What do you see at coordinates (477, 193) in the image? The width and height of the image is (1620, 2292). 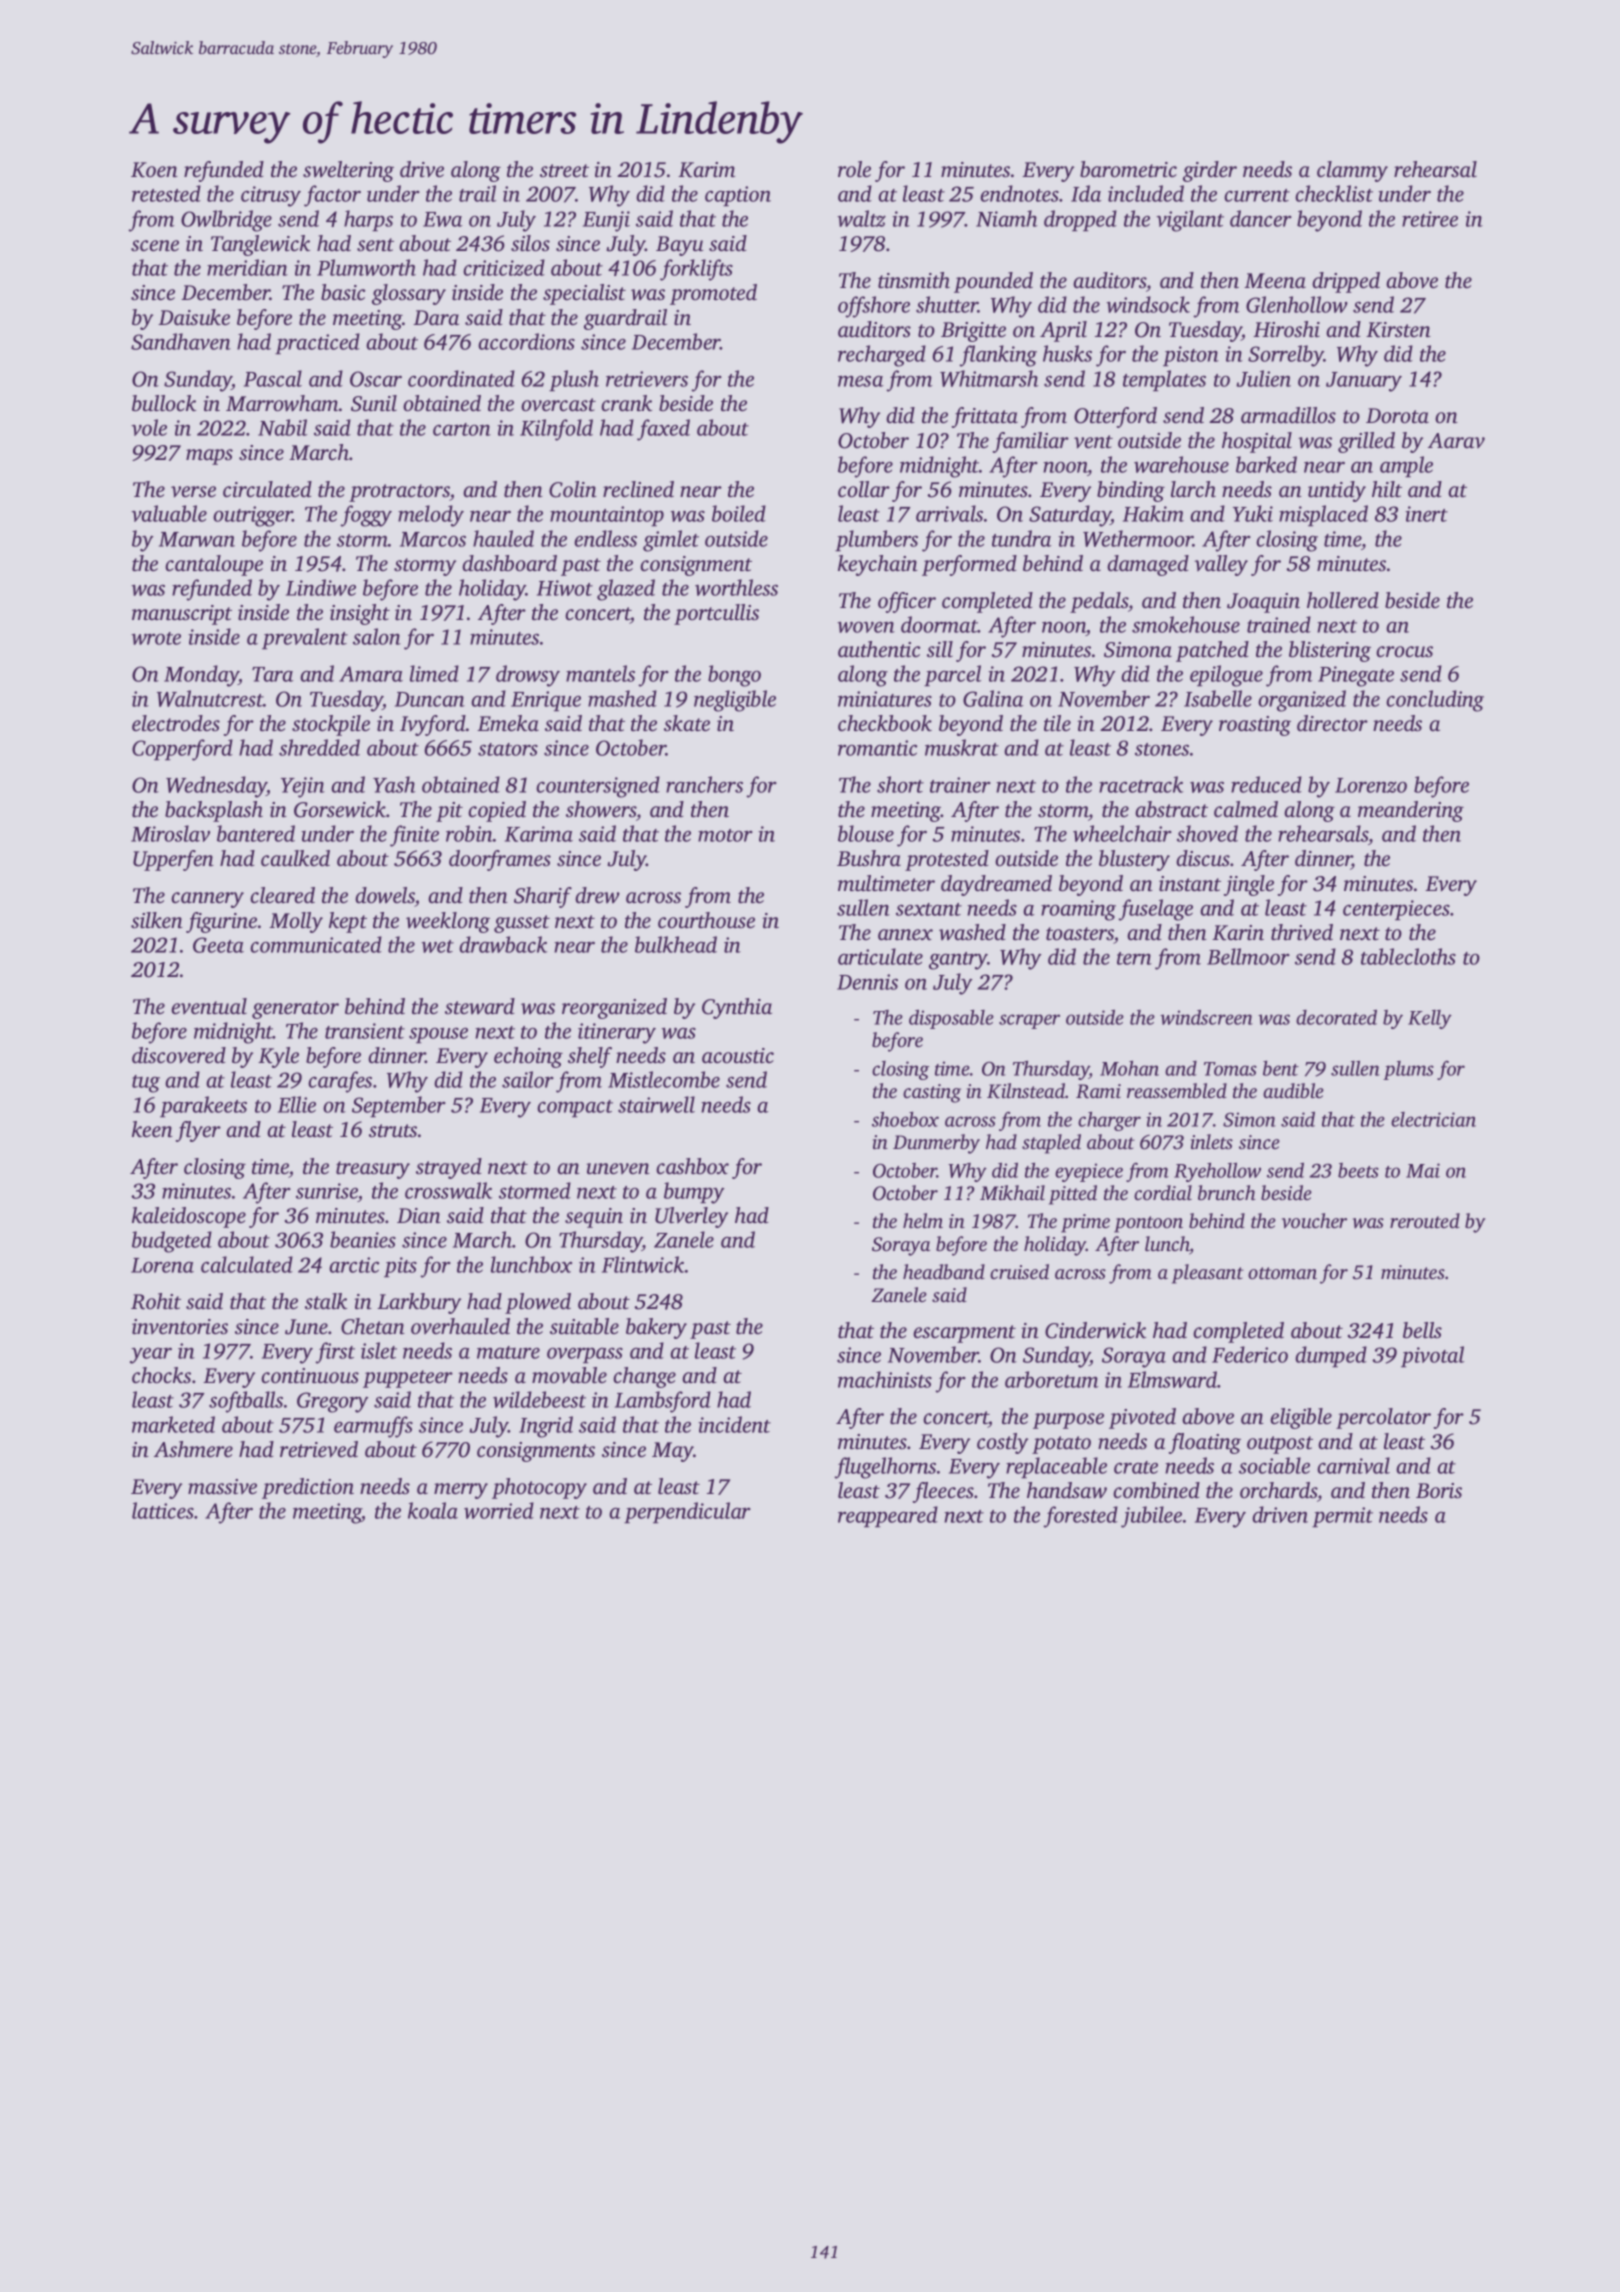 I see `trail` at bounding box center [477, 193].
